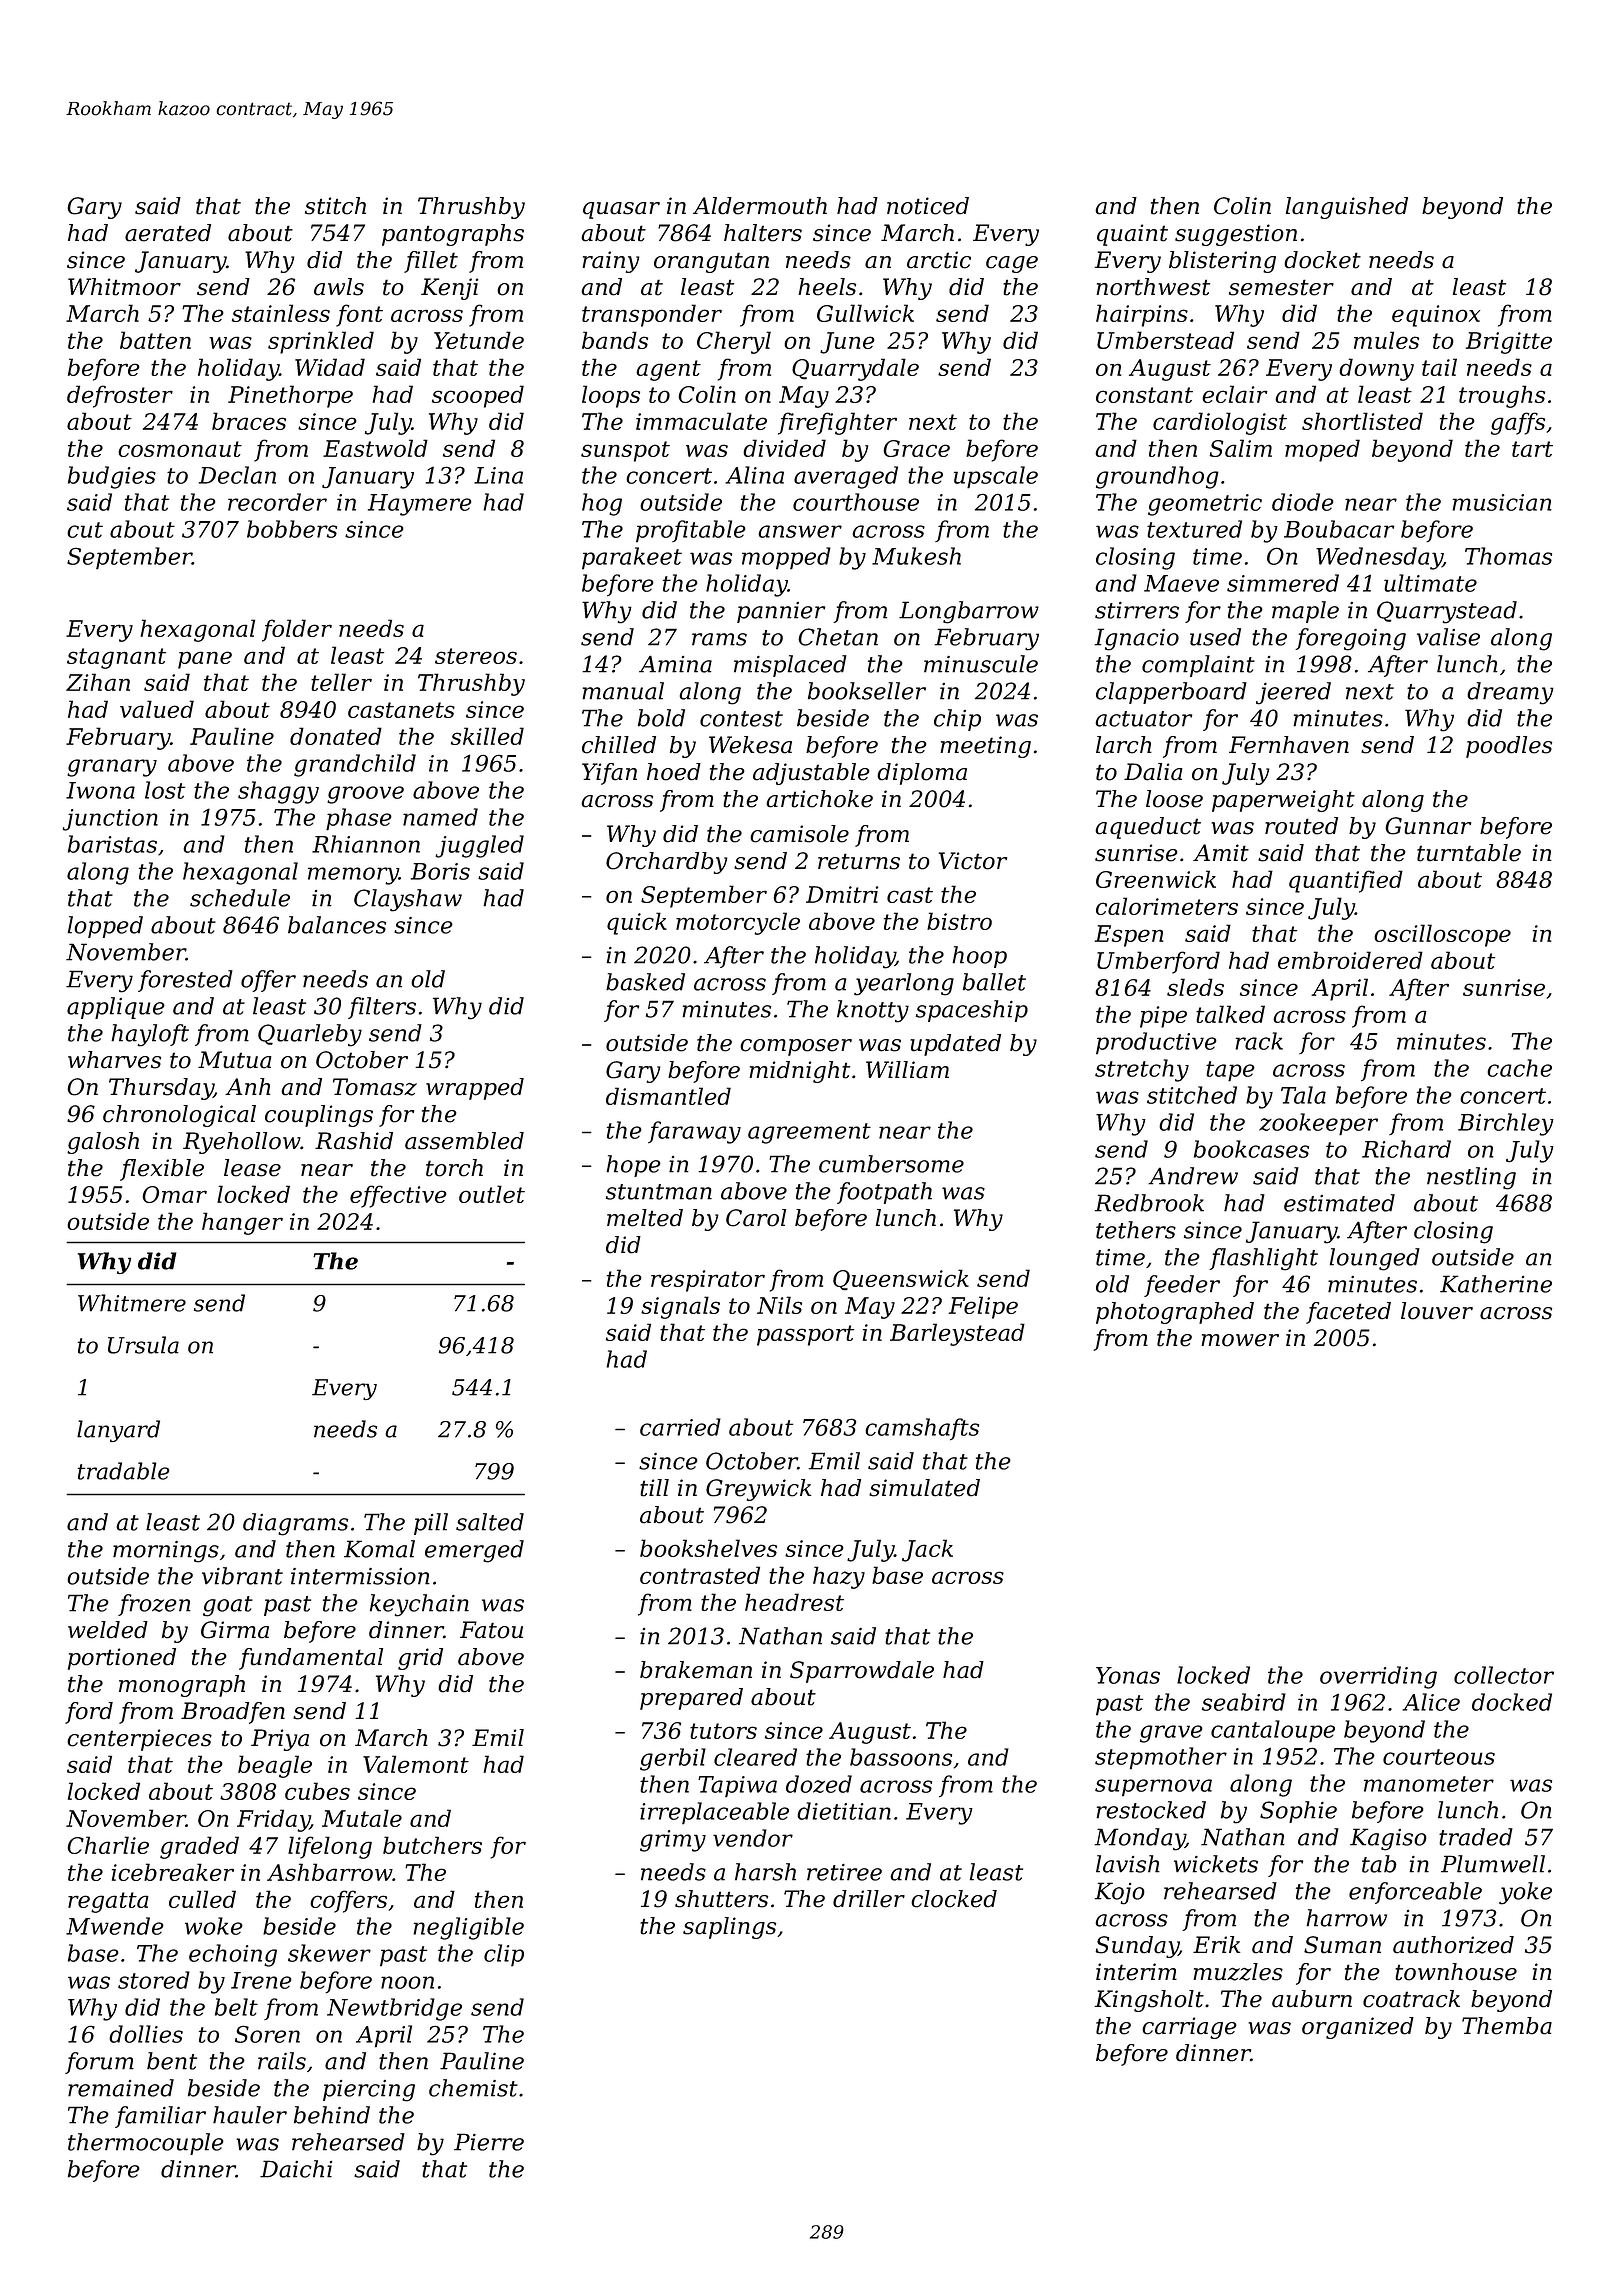 The image size is (1620, 2292). What do you see at coordinates (114, 1060) in the screenshot?
I see `wharves` at bounding box center [114, 1060].
